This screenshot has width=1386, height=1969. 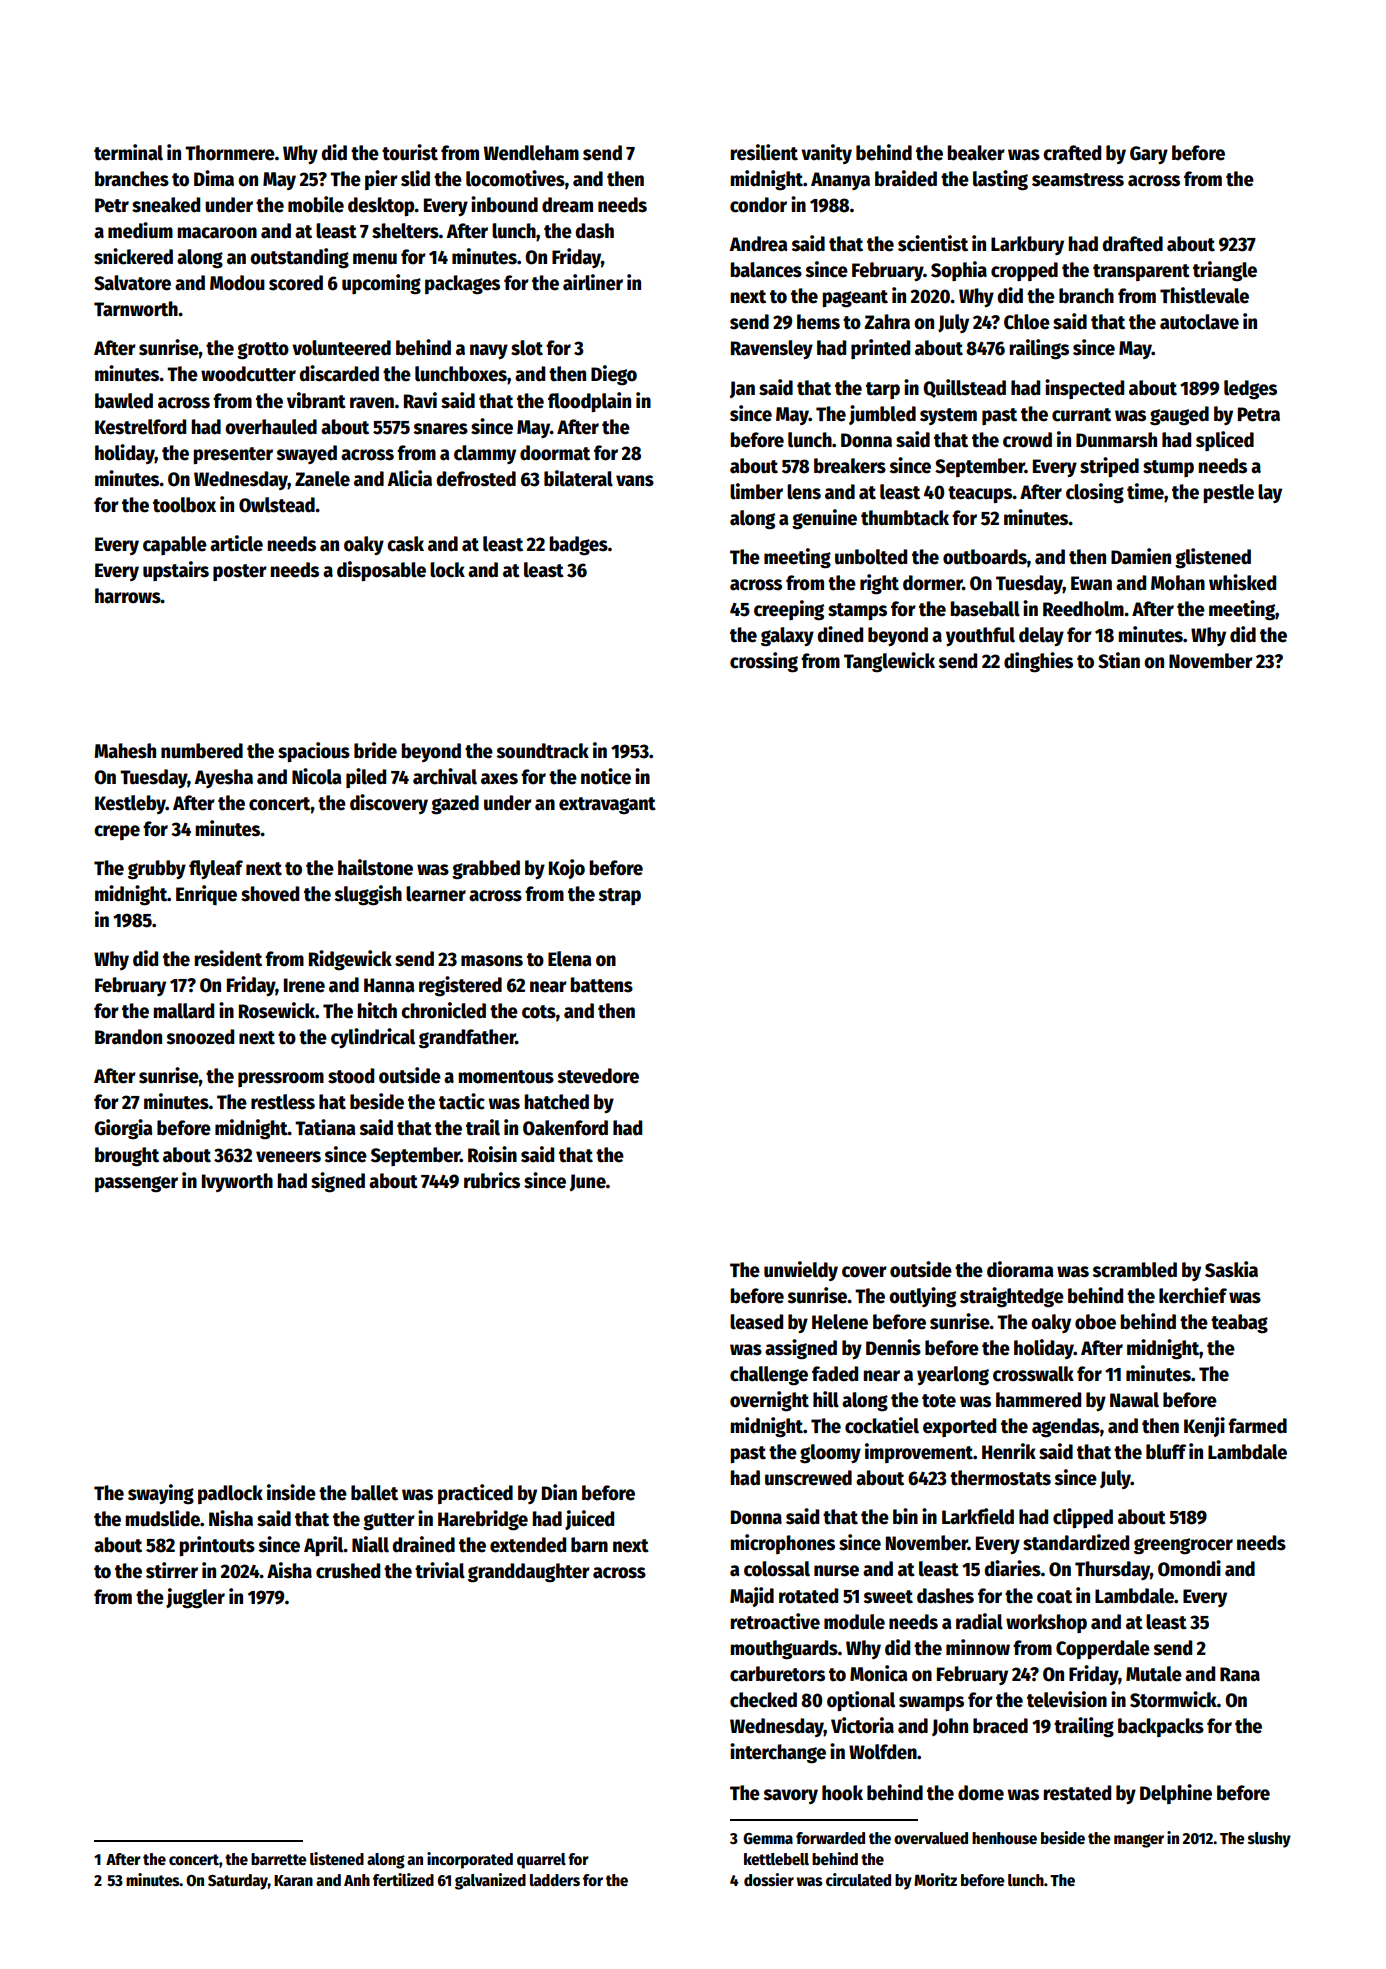 What do you see at coordinates (230, 153) in the screenshot?
I see `Thornmere` at bounding box center [230, 153].
